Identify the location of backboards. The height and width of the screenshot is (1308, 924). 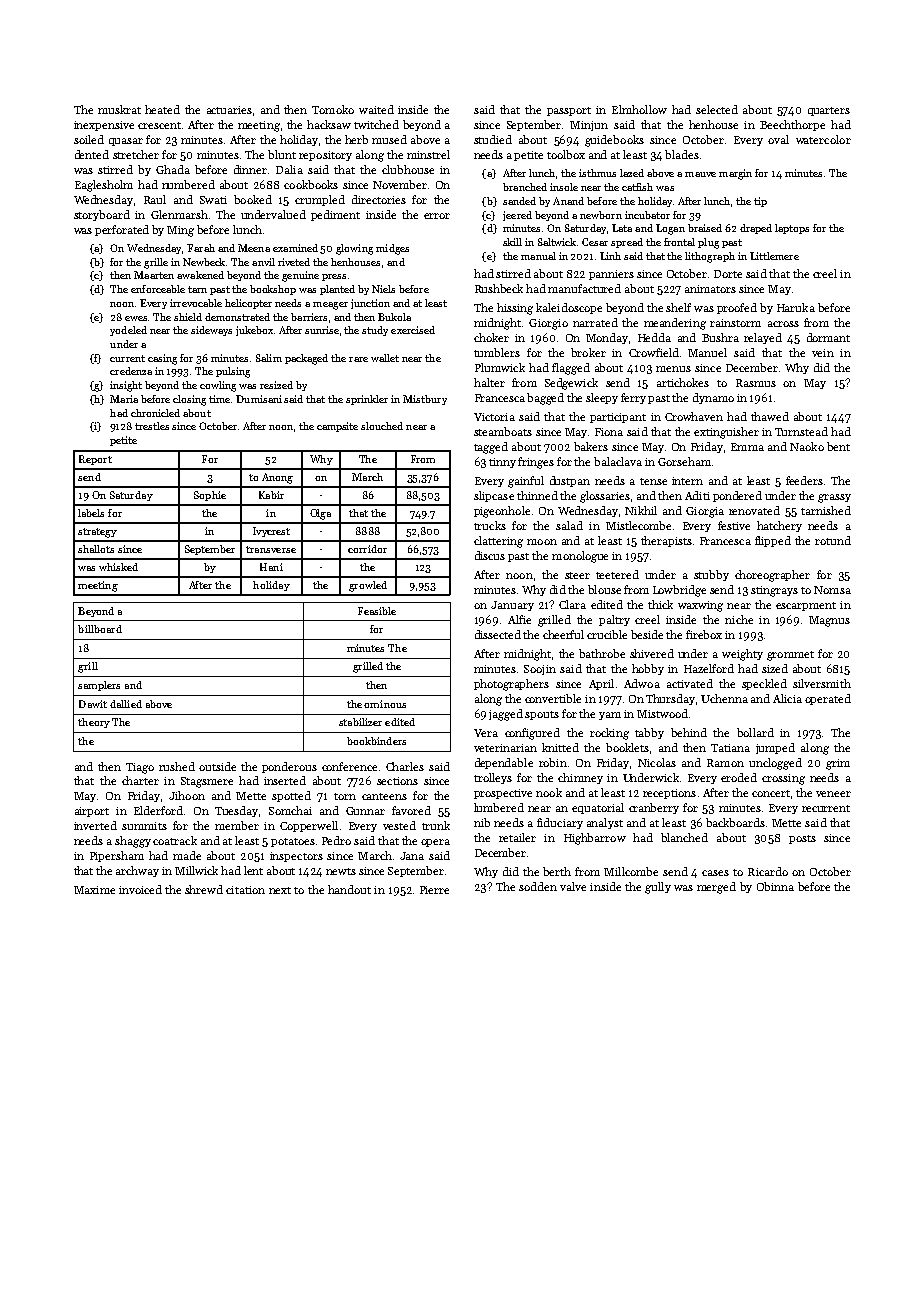
(735, 822).
